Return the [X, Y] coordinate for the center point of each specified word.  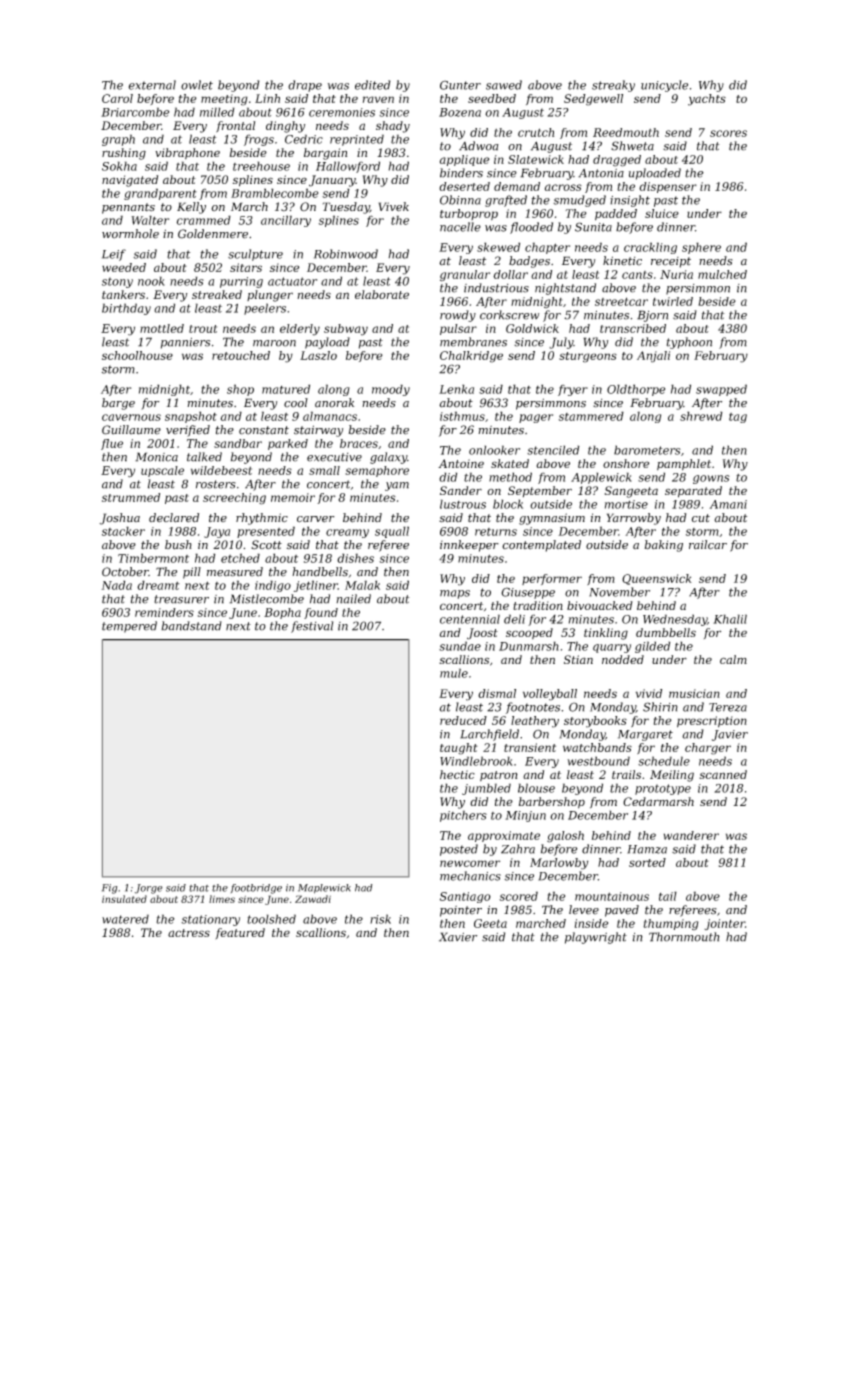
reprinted [357, 140]
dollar [510, 274]
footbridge [256, 889]
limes [222, 899]
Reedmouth [626, 132]
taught [459, 749]
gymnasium [552, 519]
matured [286, 389]
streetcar [621, 301]
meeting [224, 100]
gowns [711, 479]
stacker [123, 531]
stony [117, 282]
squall [392, 532]
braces [359, 443]
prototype [663, 789]
